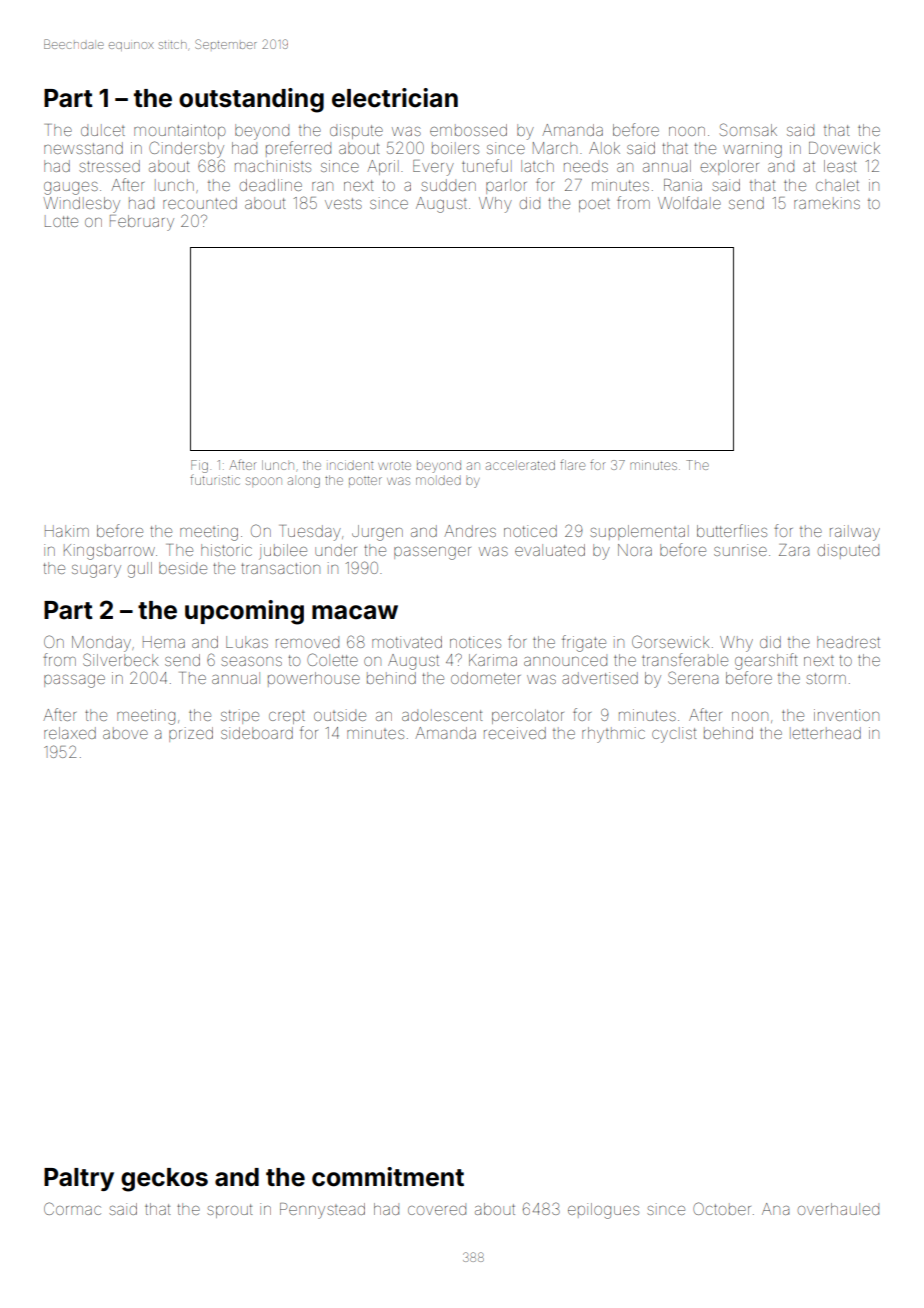  What do you see at coordinates (437, 1209) in the screenshot?
I see `covered` at bounding box center [437, 1209].
